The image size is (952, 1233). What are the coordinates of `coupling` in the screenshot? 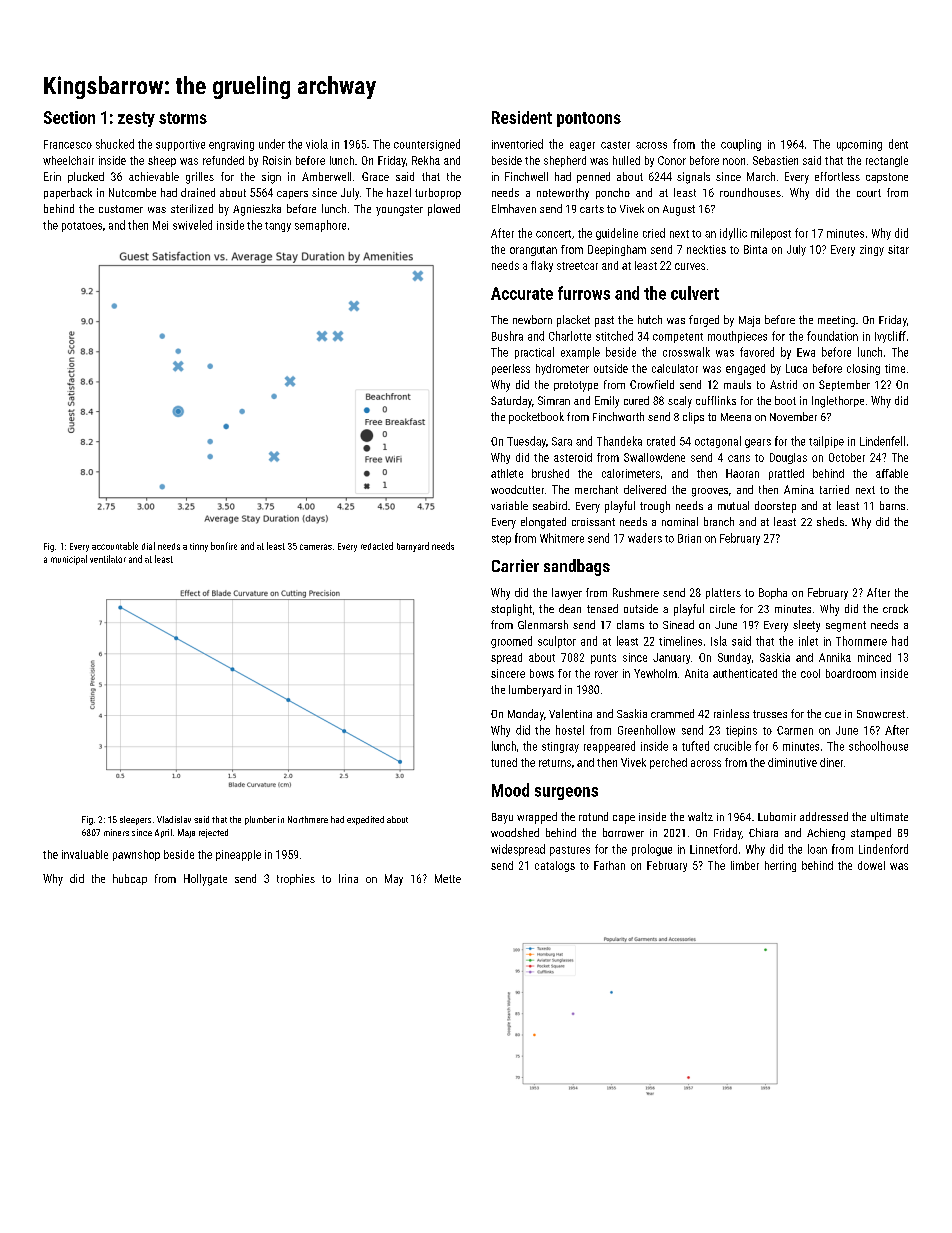 It's located at (741, 145).
